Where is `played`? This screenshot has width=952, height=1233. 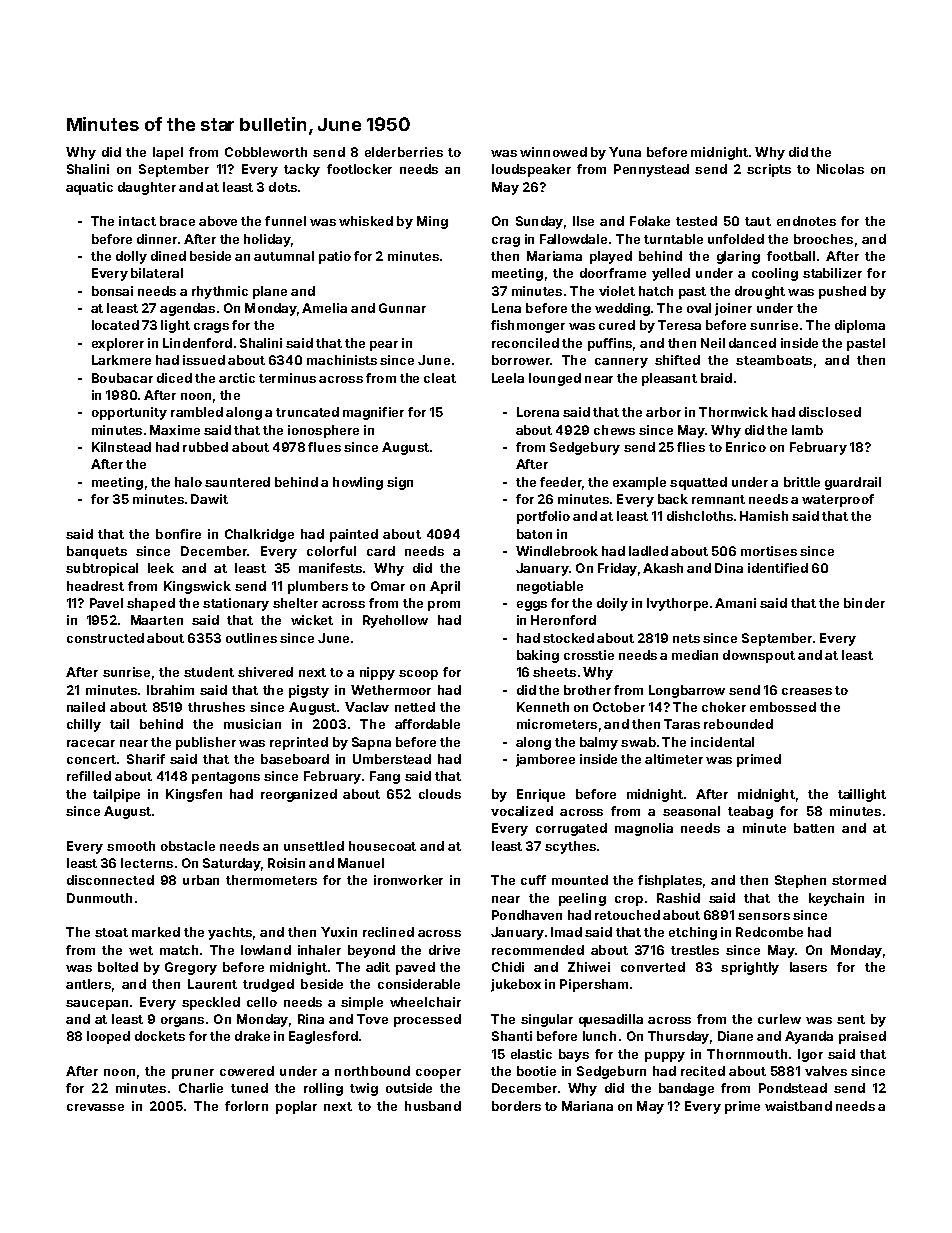
played is located at coordinates (611, 257).
